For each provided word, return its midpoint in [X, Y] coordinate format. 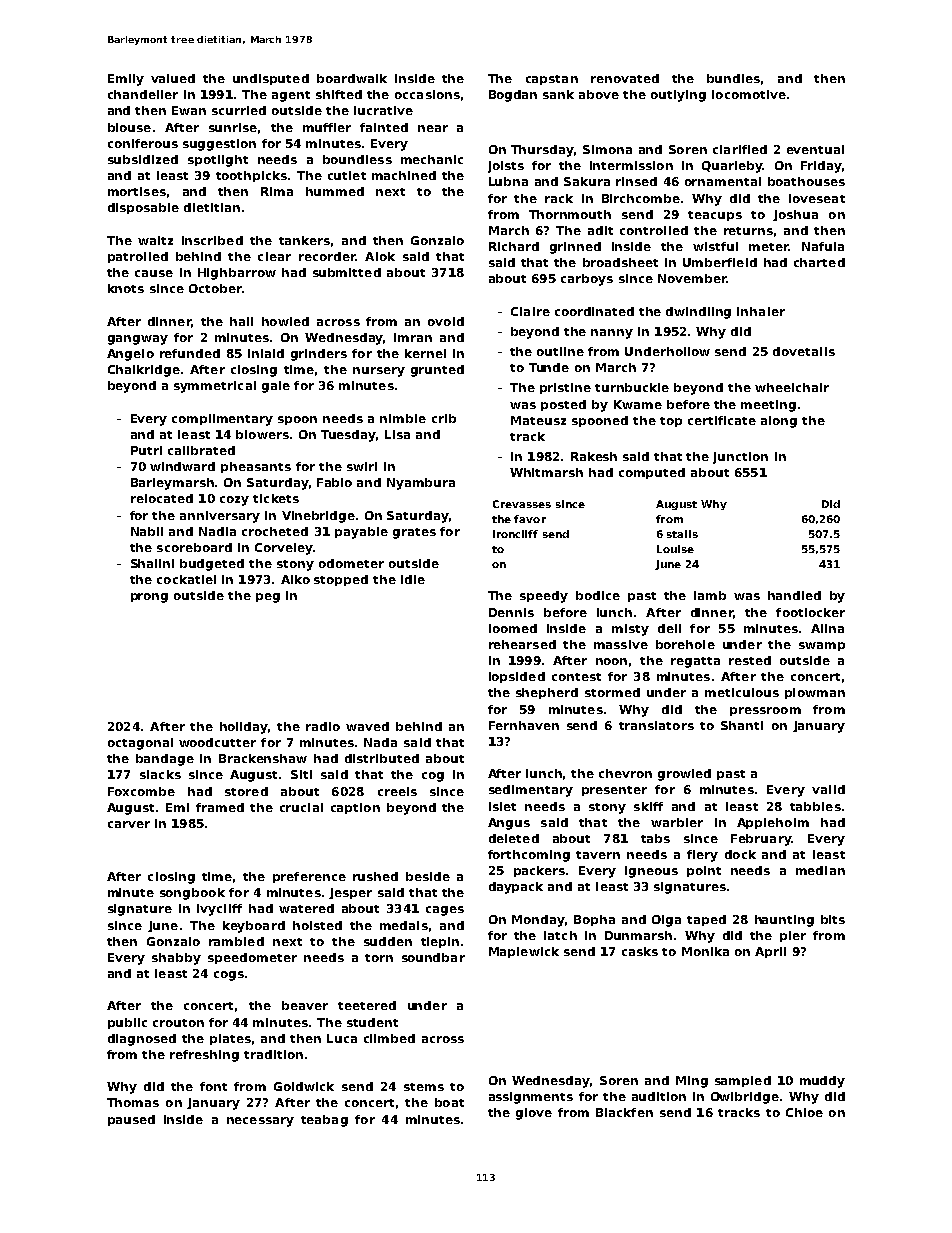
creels [397, 791]
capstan [552, 80]
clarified [740, 149]
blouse [129, 127]
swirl [362, 466]
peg [268, 598]
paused [131, 1120]
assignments [531, 1098]
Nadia [217, 531]
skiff [648, 806]
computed [652, 473]
